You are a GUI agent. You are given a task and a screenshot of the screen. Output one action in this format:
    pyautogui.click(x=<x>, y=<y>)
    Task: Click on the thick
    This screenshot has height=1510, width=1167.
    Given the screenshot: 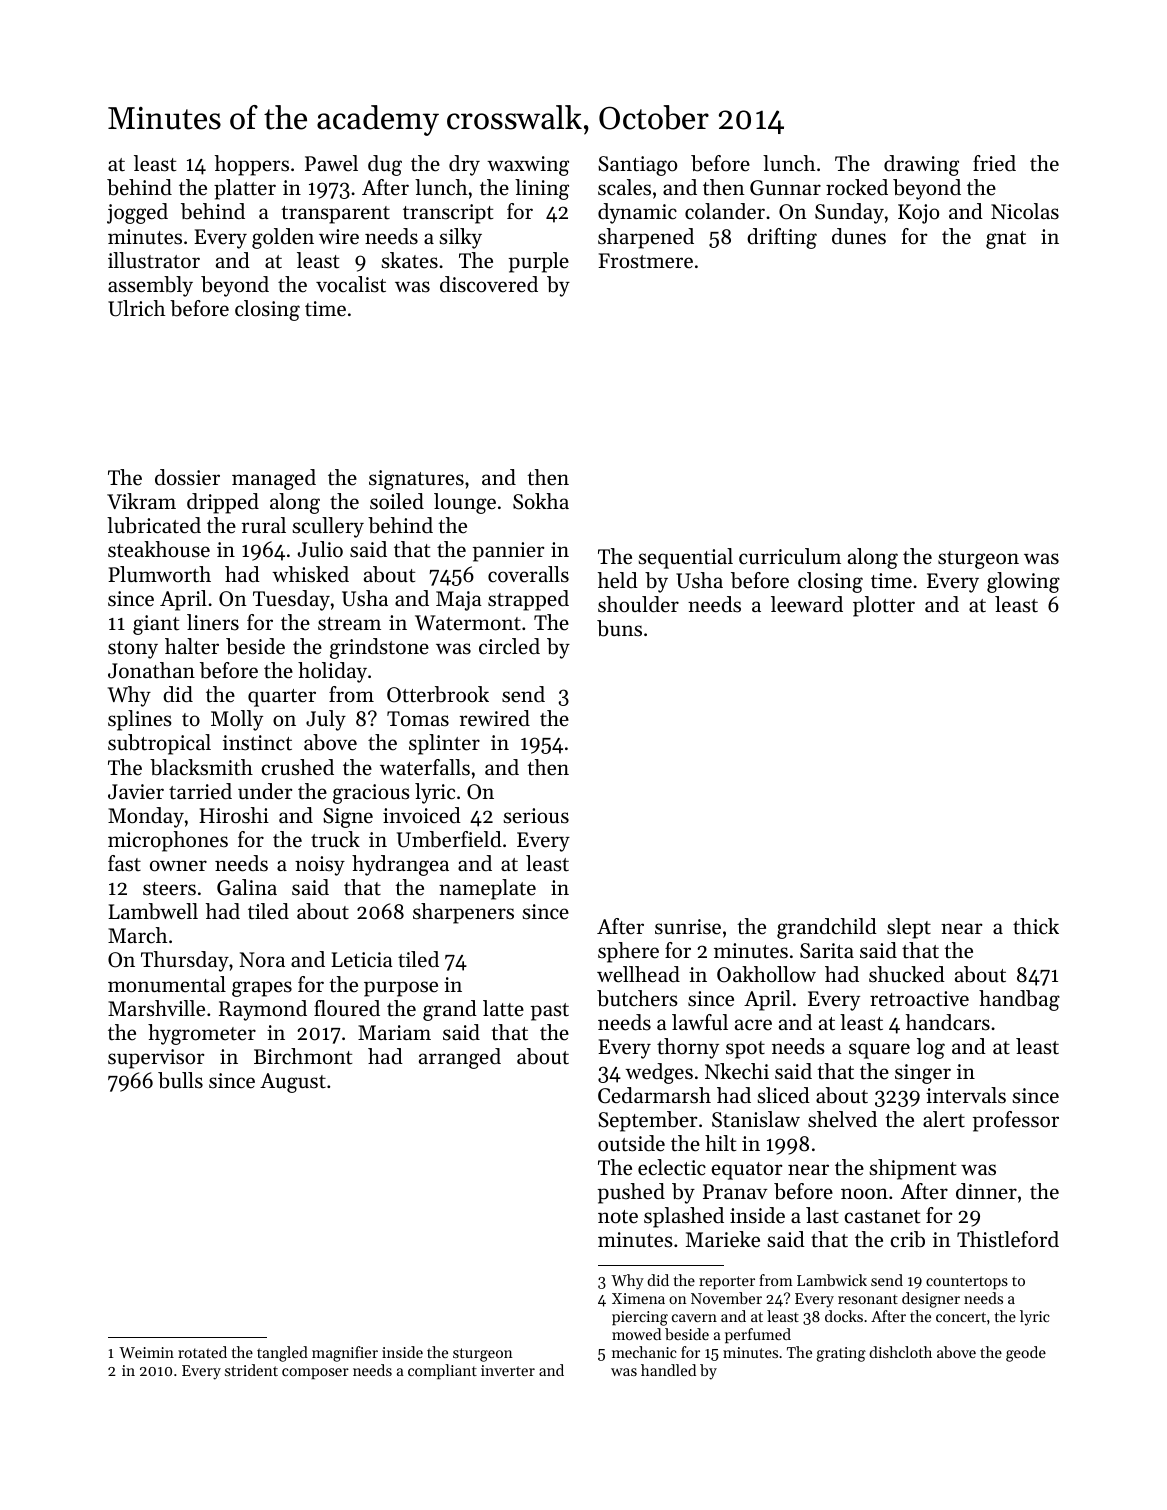 What is the action you would take?
    pyautogui.click(x=1036, y=926)
